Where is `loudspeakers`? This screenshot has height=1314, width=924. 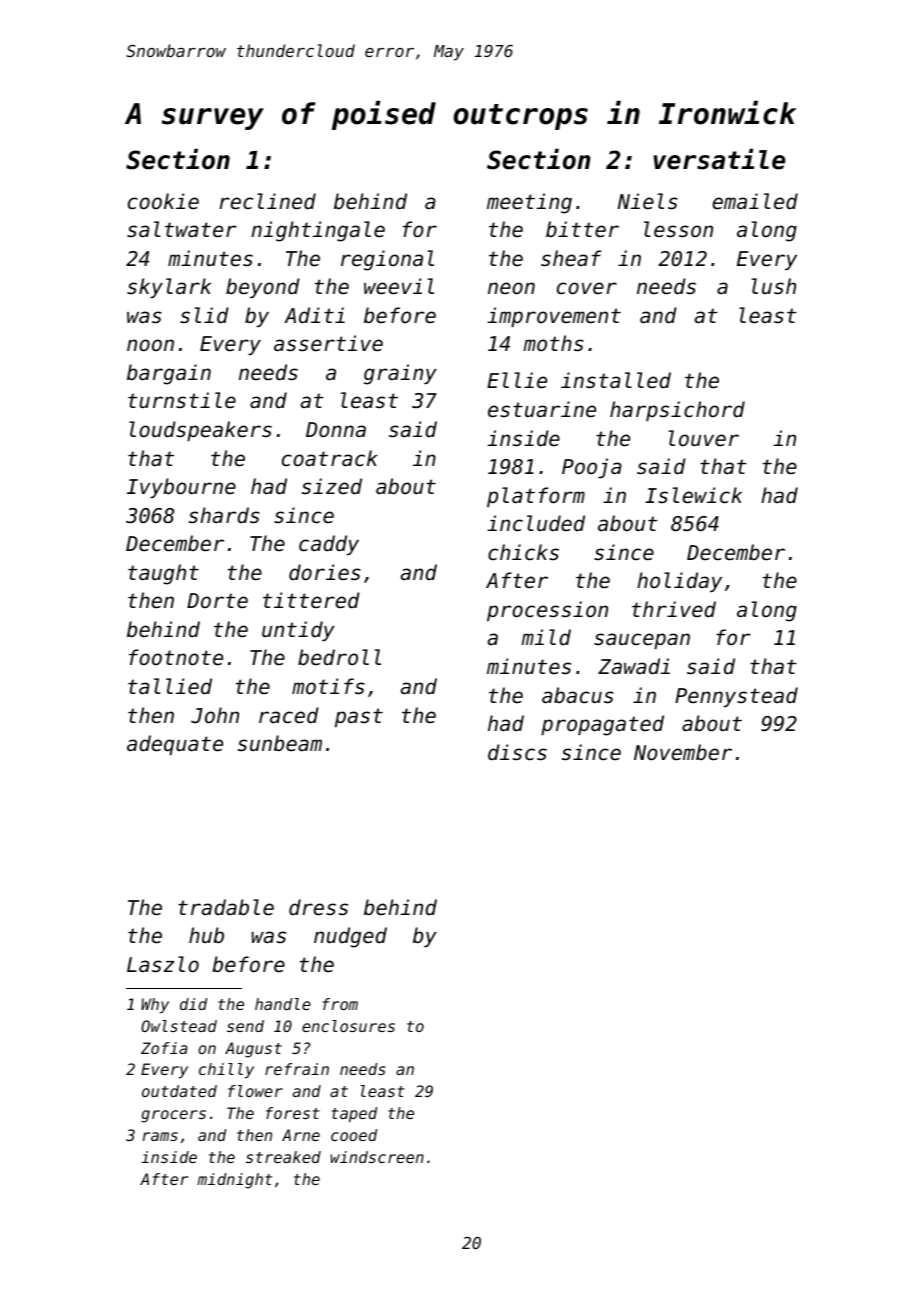 loudspeakers is located at coordinates (200, 431).
